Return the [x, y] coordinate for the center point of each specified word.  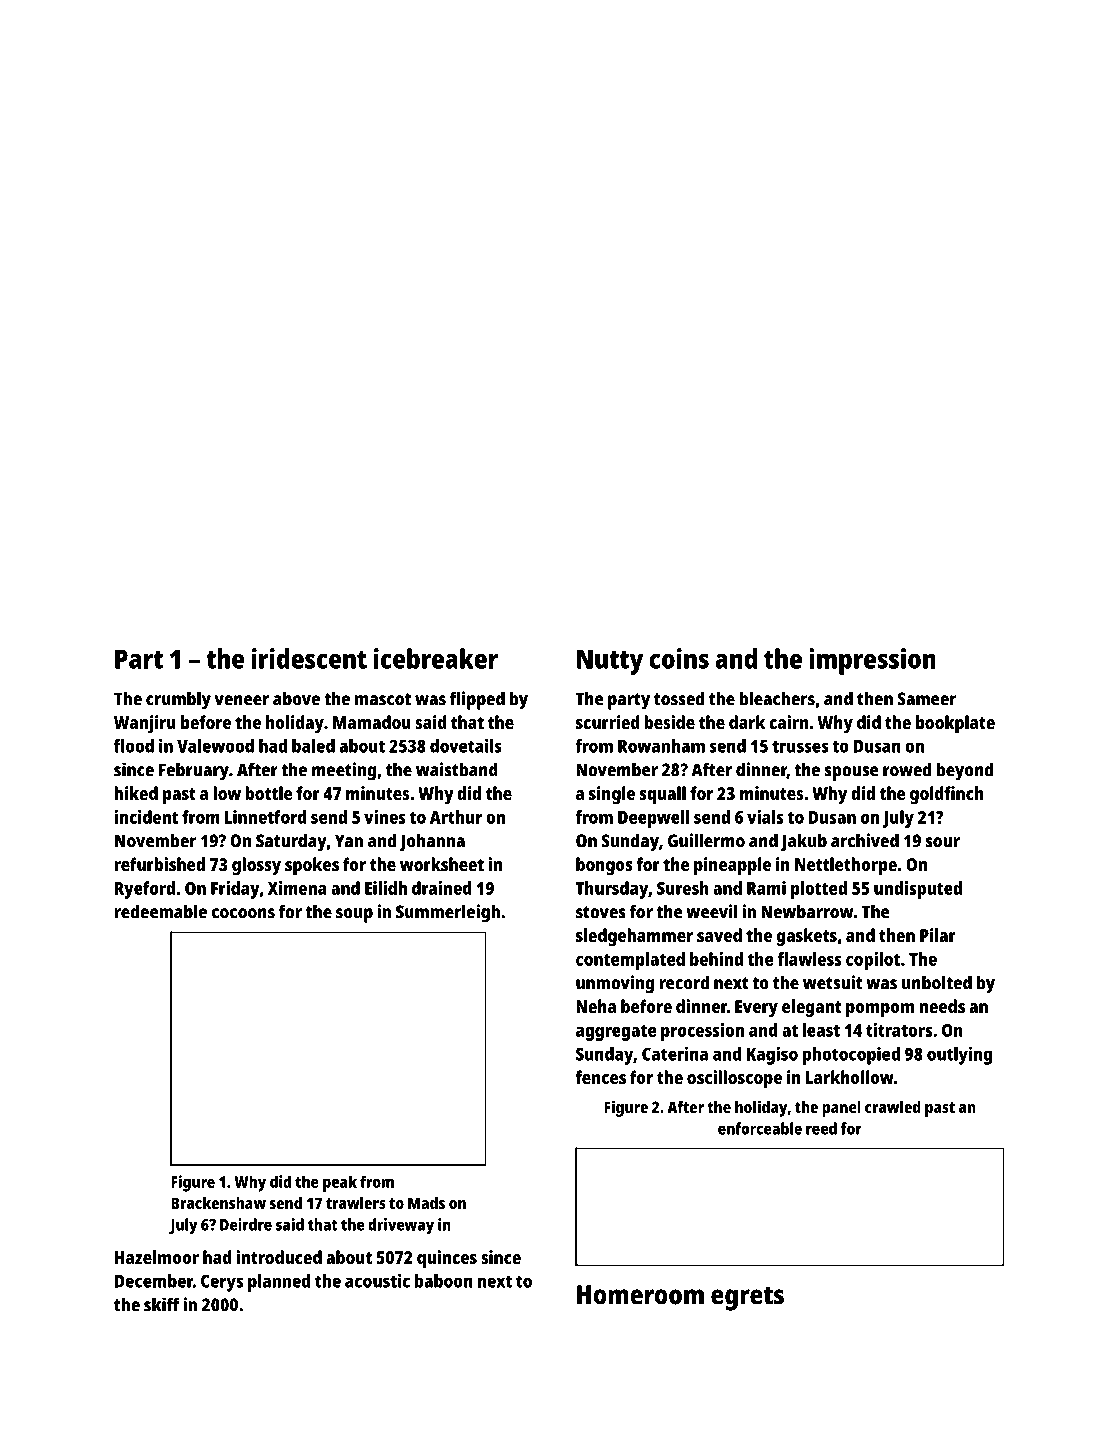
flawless [809, 959]
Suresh [683, 888]
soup [354, 915]
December [154, 1281]
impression [872, 661]
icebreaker [436, 658]
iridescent [309, 658]
